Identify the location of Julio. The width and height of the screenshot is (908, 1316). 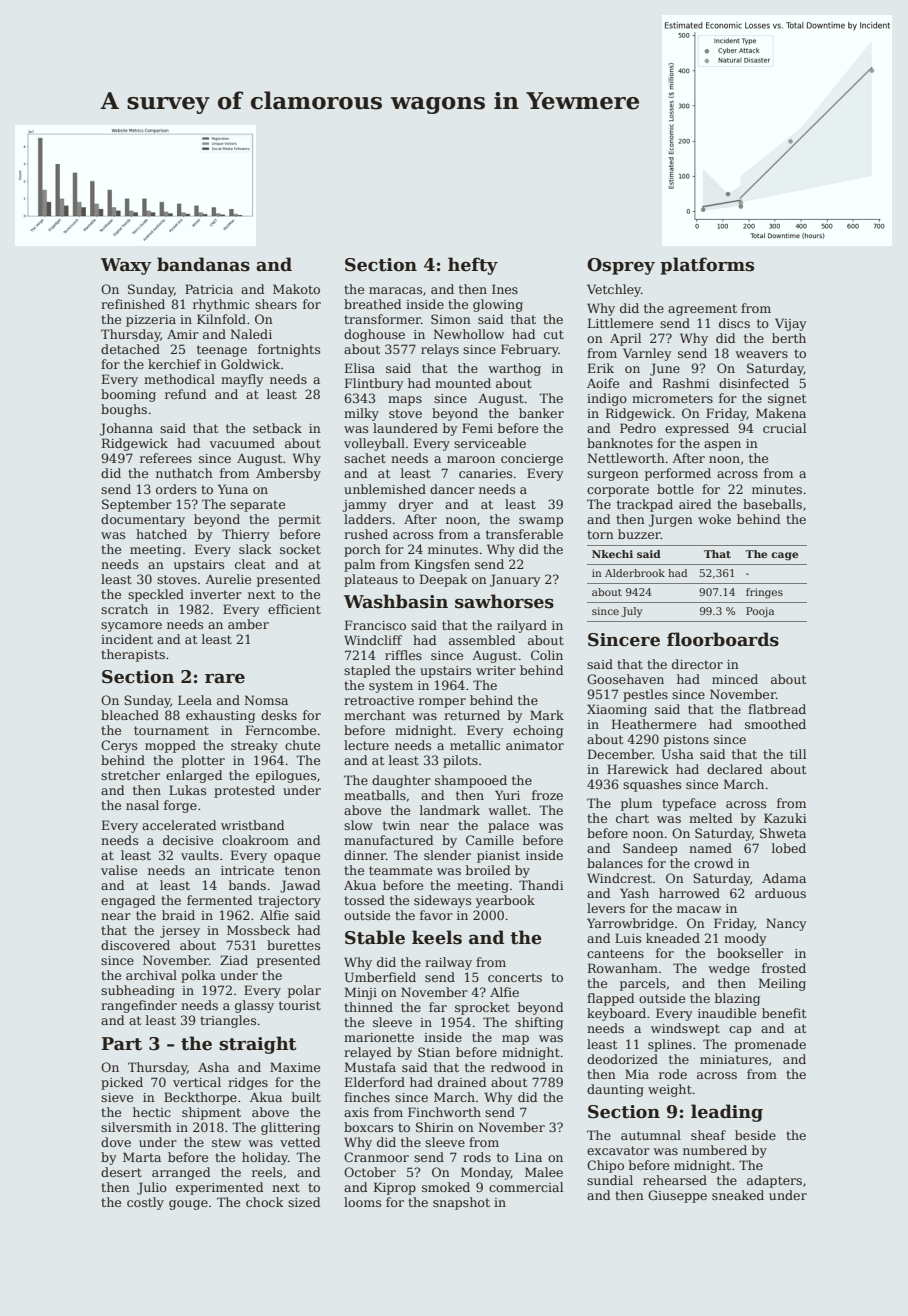
(152, 1188).
